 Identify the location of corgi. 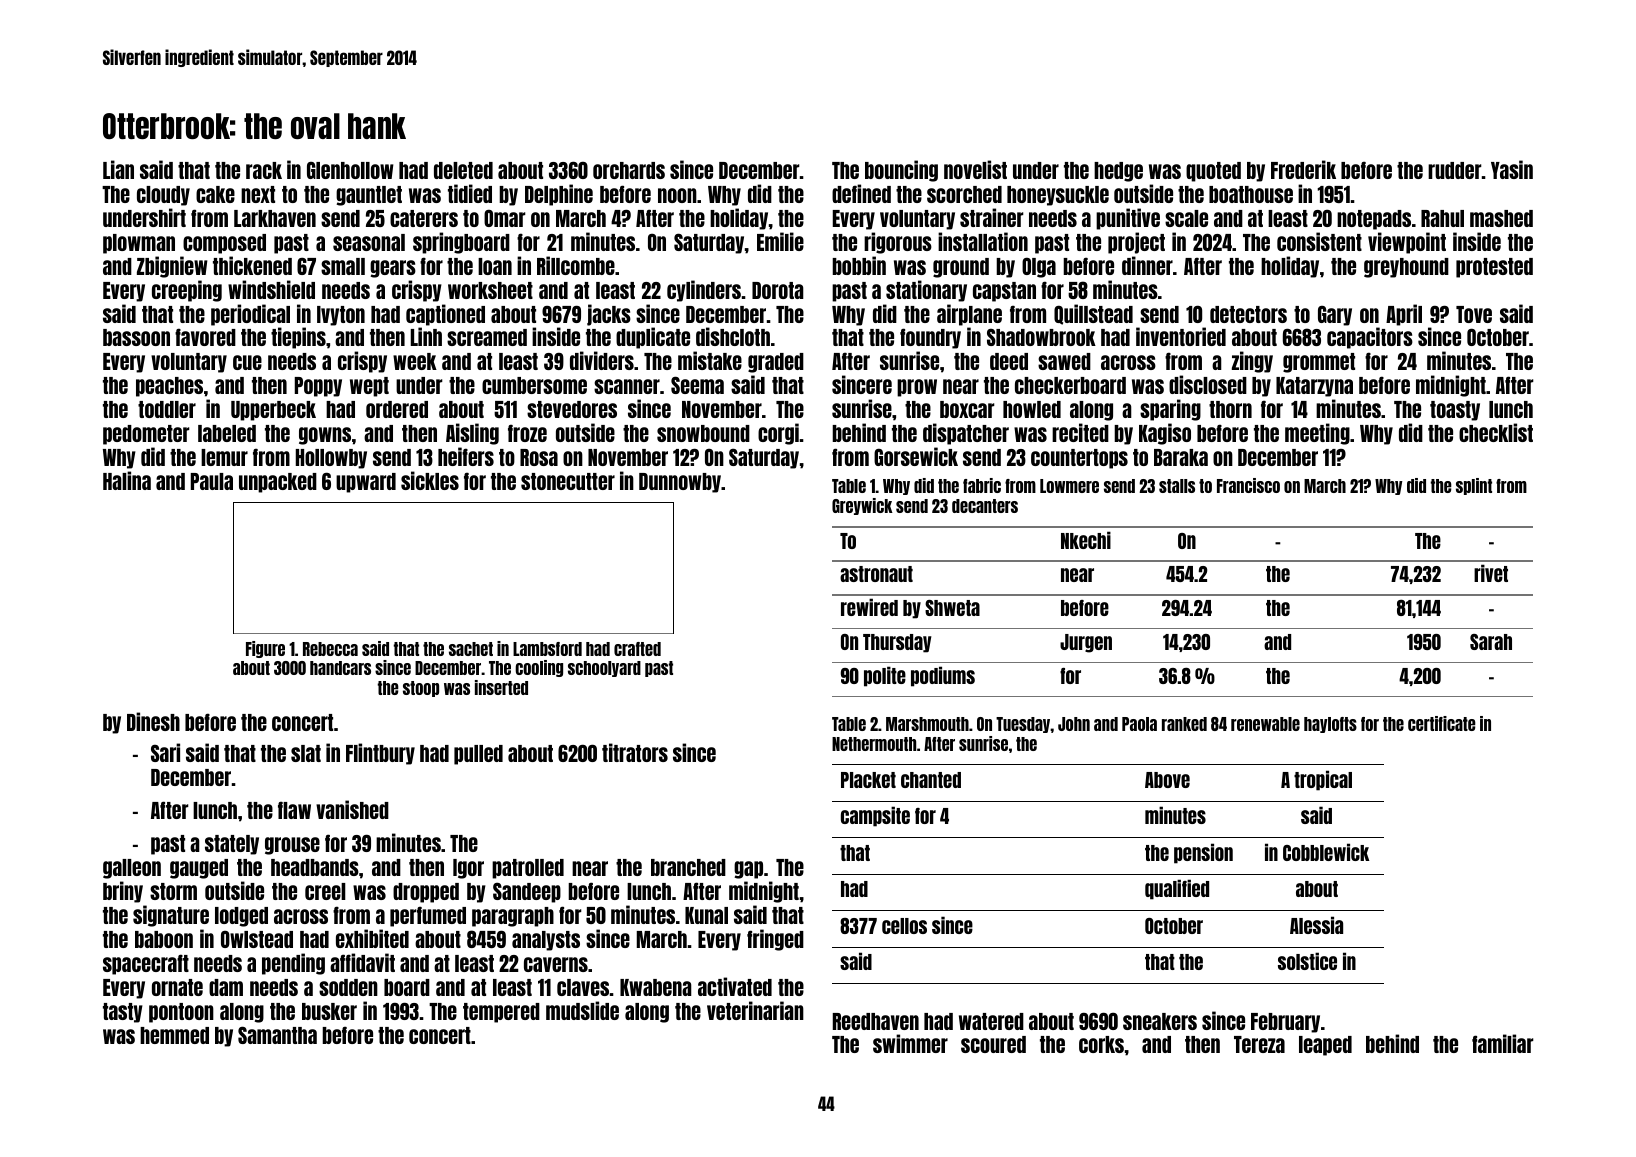
(778, 434).
